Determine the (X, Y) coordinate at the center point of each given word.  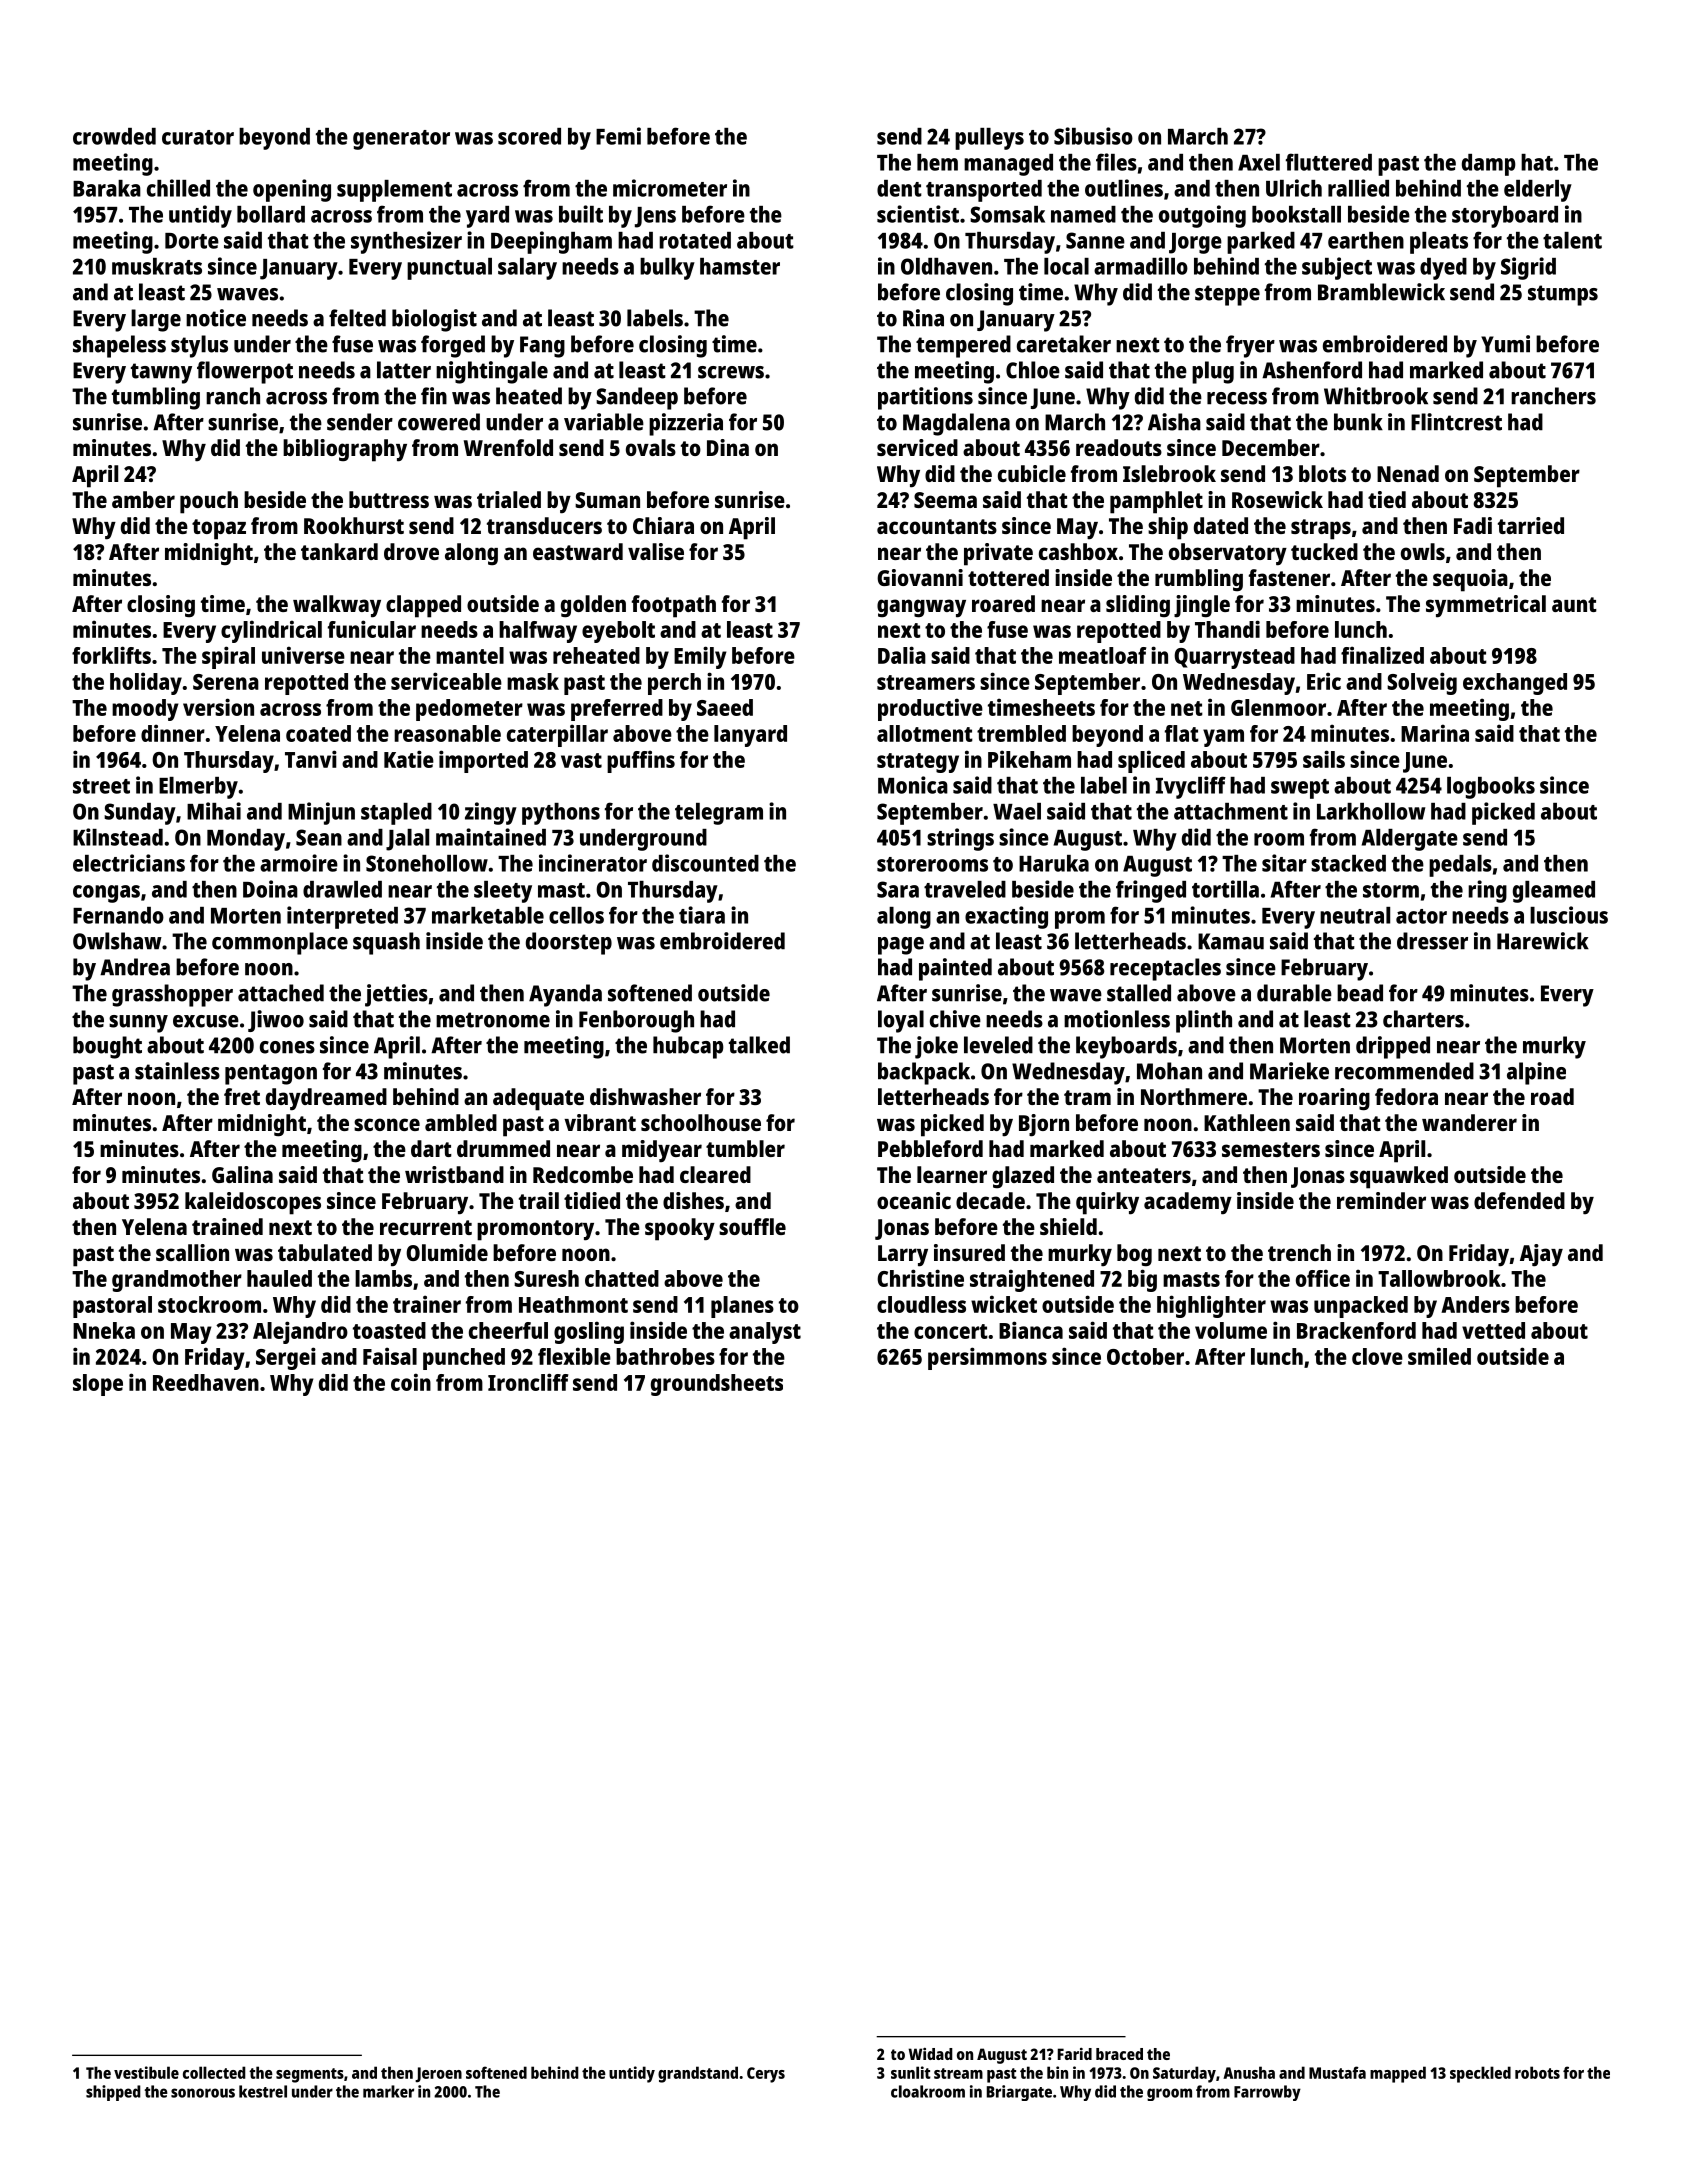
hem (937, 162)
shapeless (119, 346)
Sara (898, 889)
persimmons (987, 1358)
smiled (1439, 1356)
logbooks (1491, 788)
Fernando (118, 915)
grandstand (698, 2074)
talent (1572, 240)
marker (388, 2091)
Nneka (104, 1330)
